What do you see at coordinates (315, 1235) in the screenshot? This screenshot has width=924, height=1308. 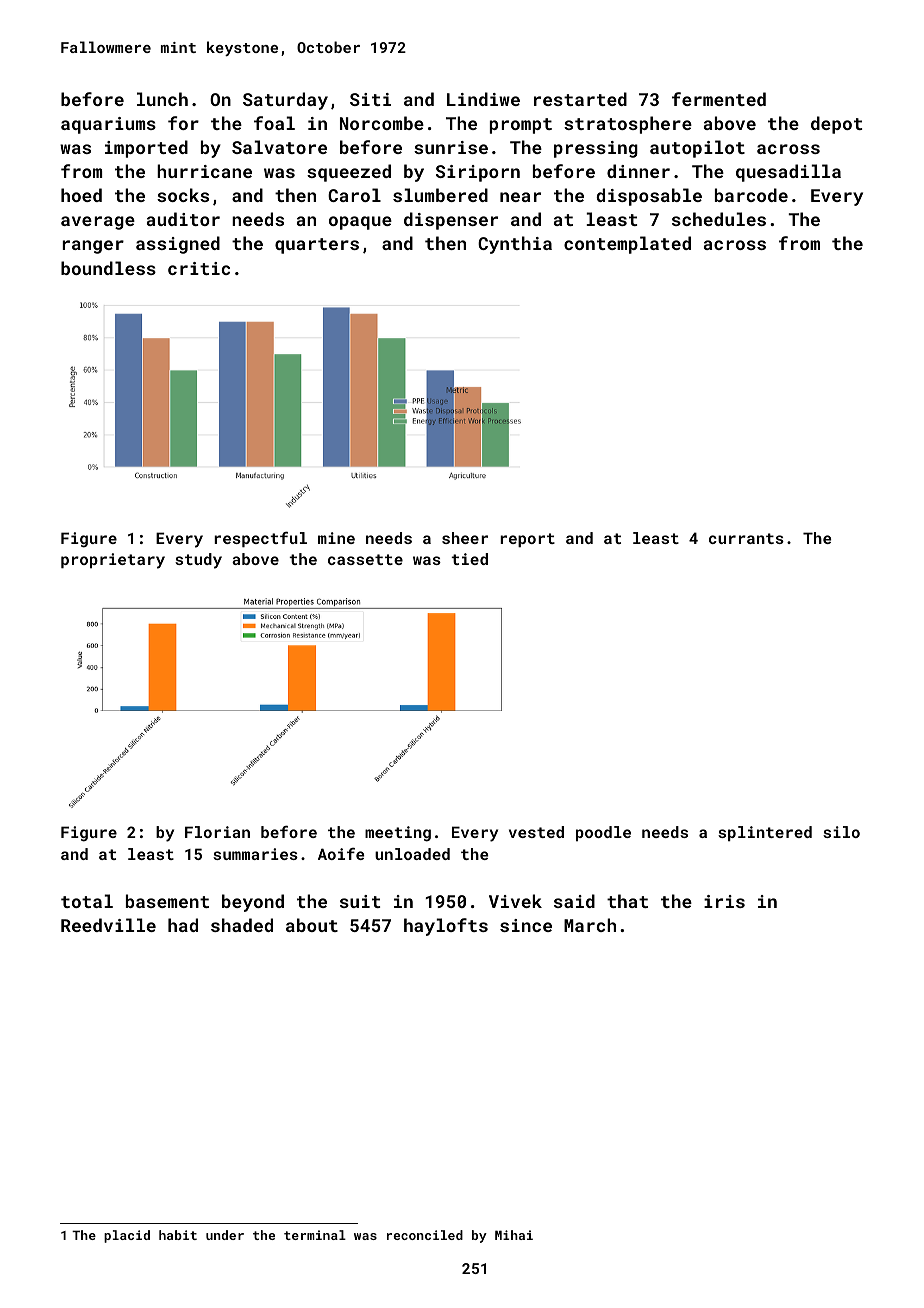 I see `terminal` at bounding box center [315, 1235].
